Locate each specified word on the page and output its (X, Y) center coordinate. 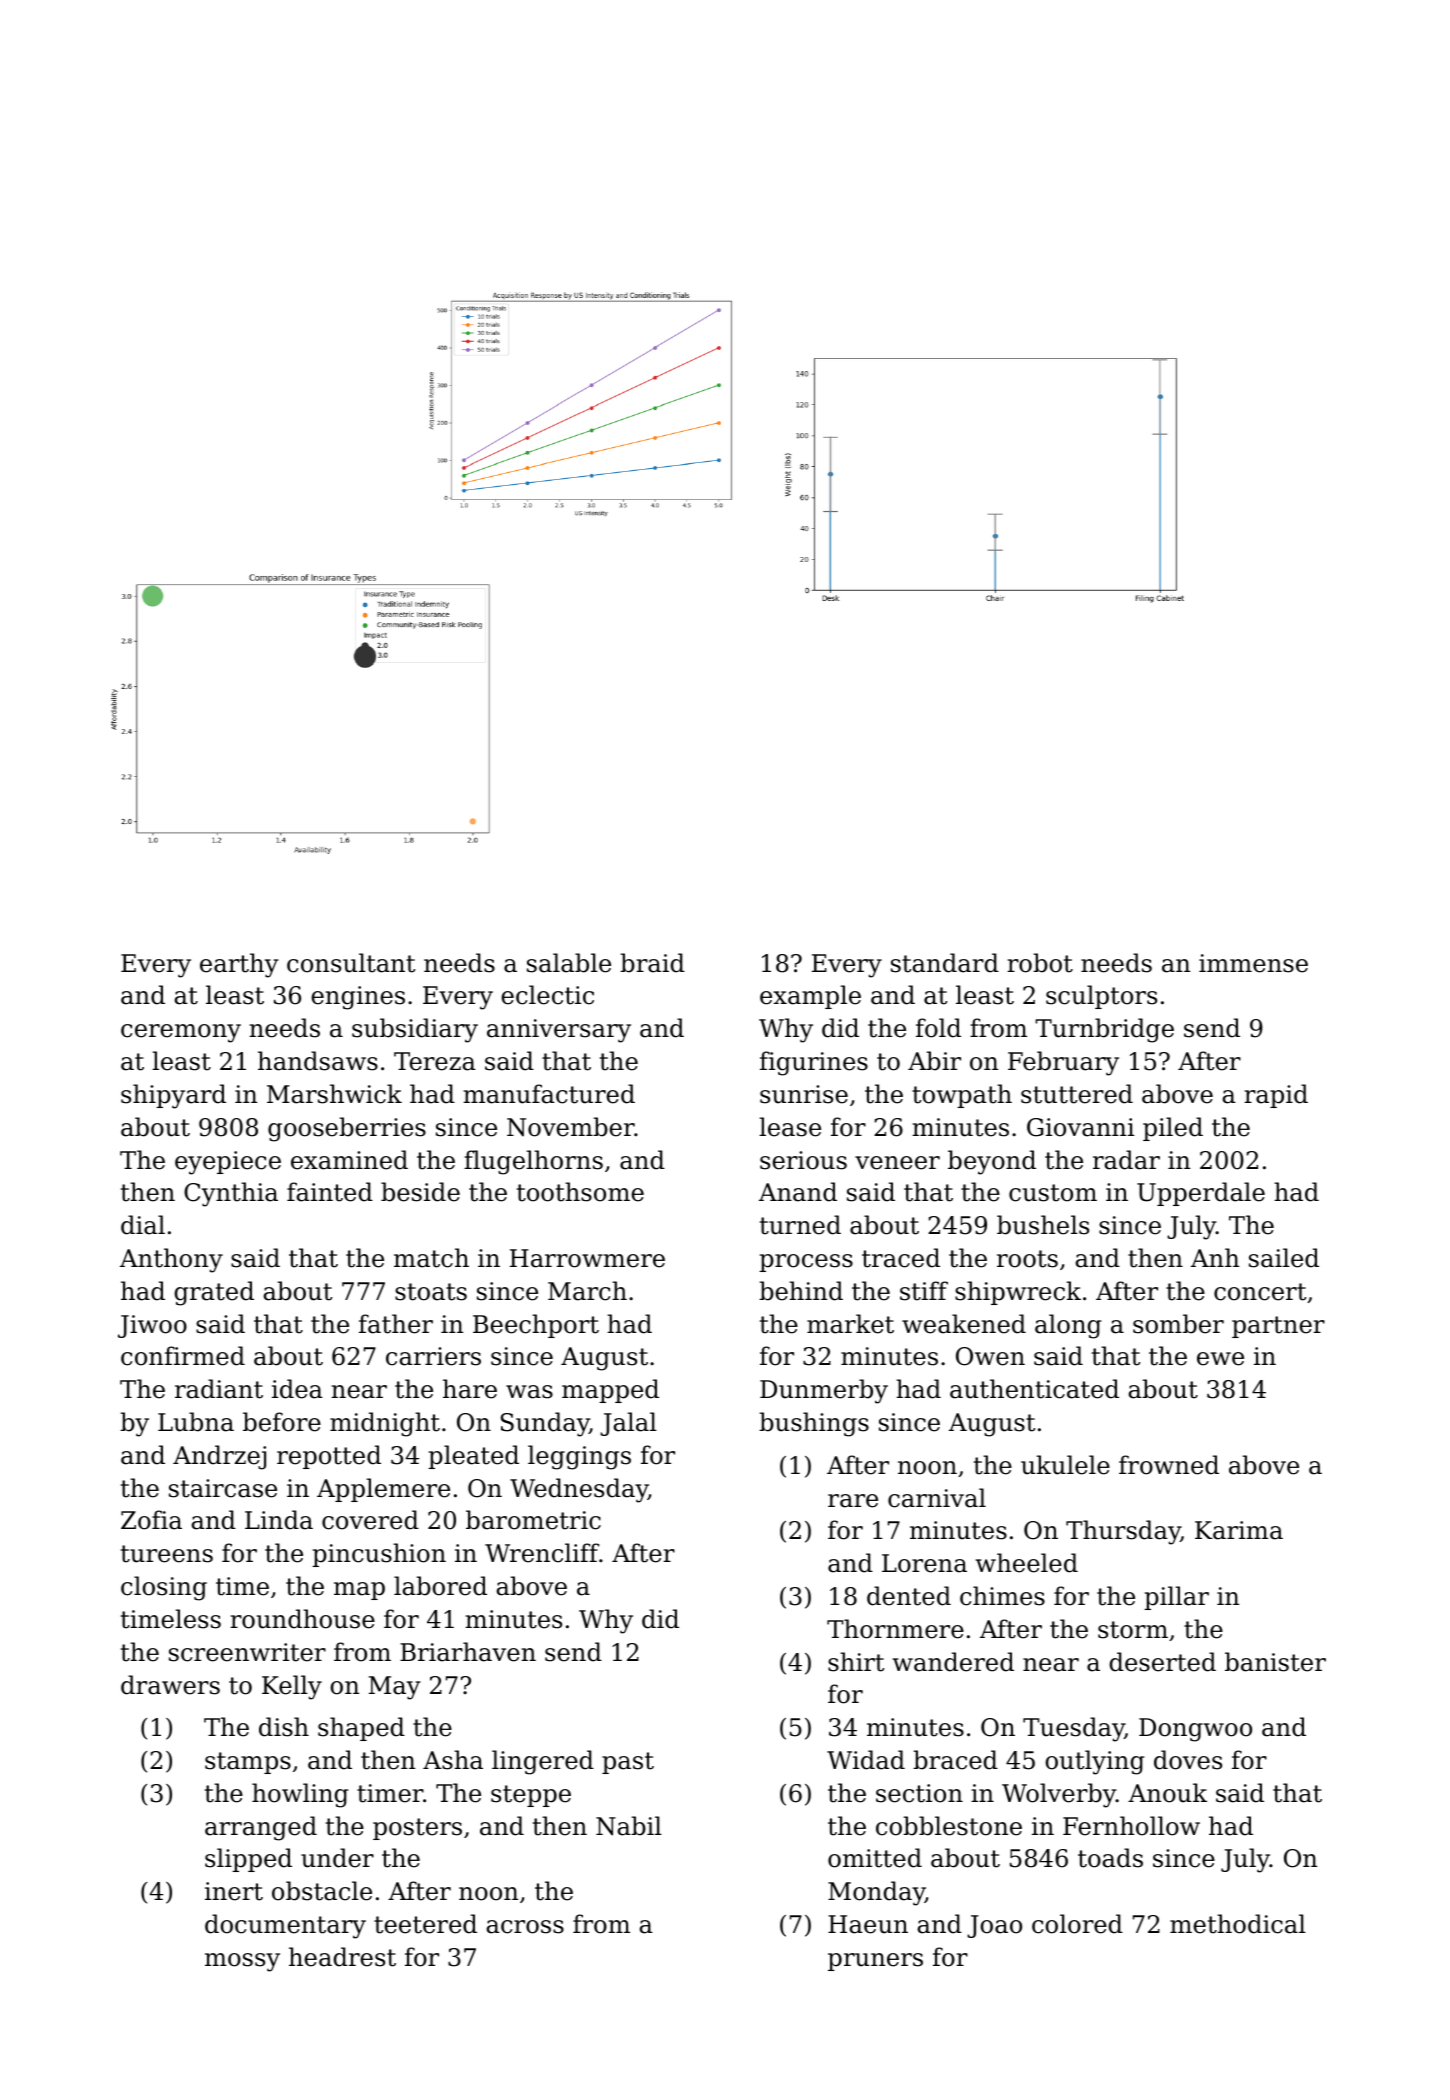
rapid (1276, 1096)
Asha (453, 1760)
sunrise (804, 1094)
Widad (866, 1760)
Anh (1215, 1257)
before (282, 1422)
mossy (242, 1962)
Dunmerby (824, 1391)
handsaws (318, 1061)
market (850, 1324)
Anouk (1167, 1793)
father (396, 1324)
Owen (990, 1356)
